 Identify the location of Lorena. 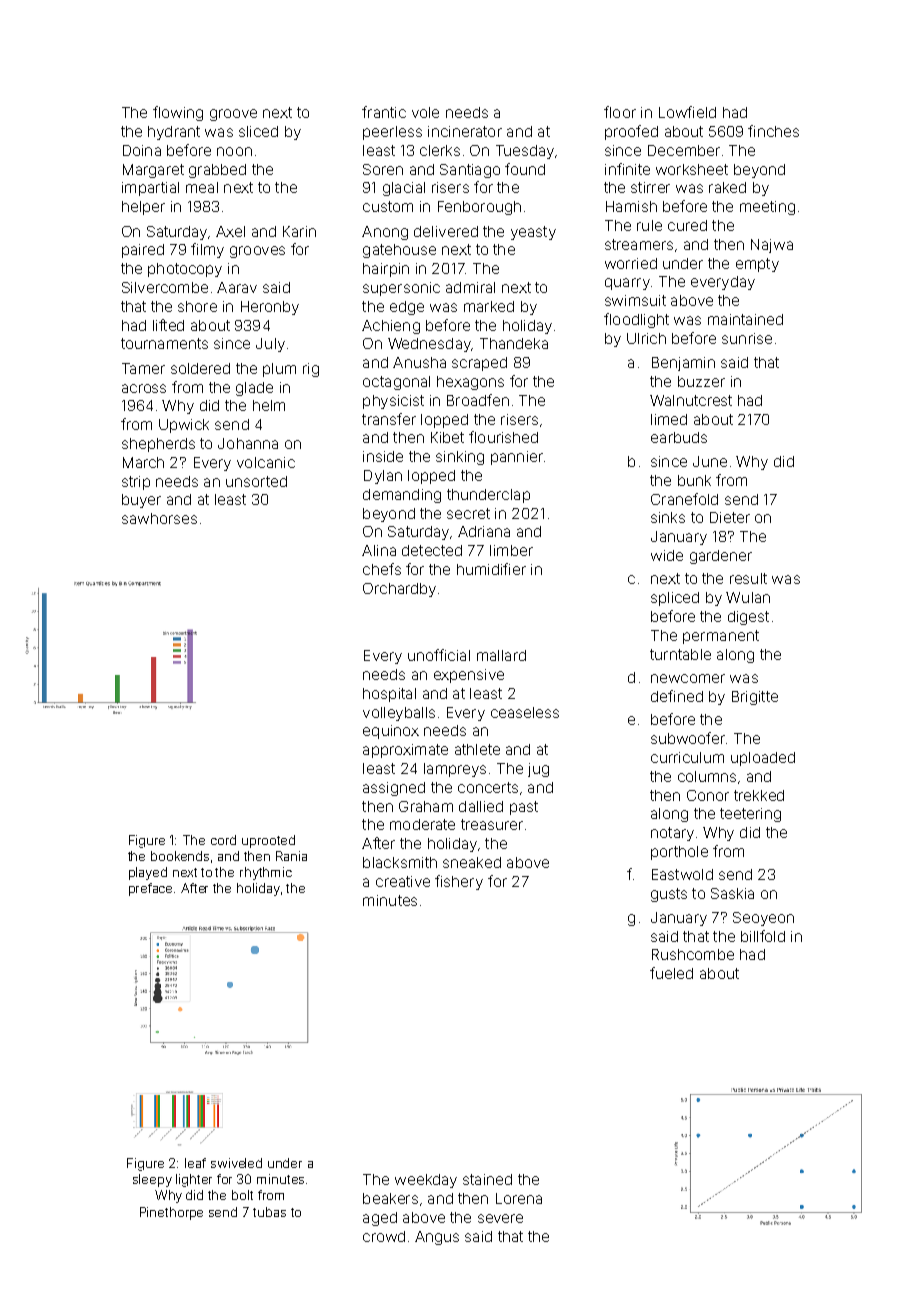
(519, 1198).
